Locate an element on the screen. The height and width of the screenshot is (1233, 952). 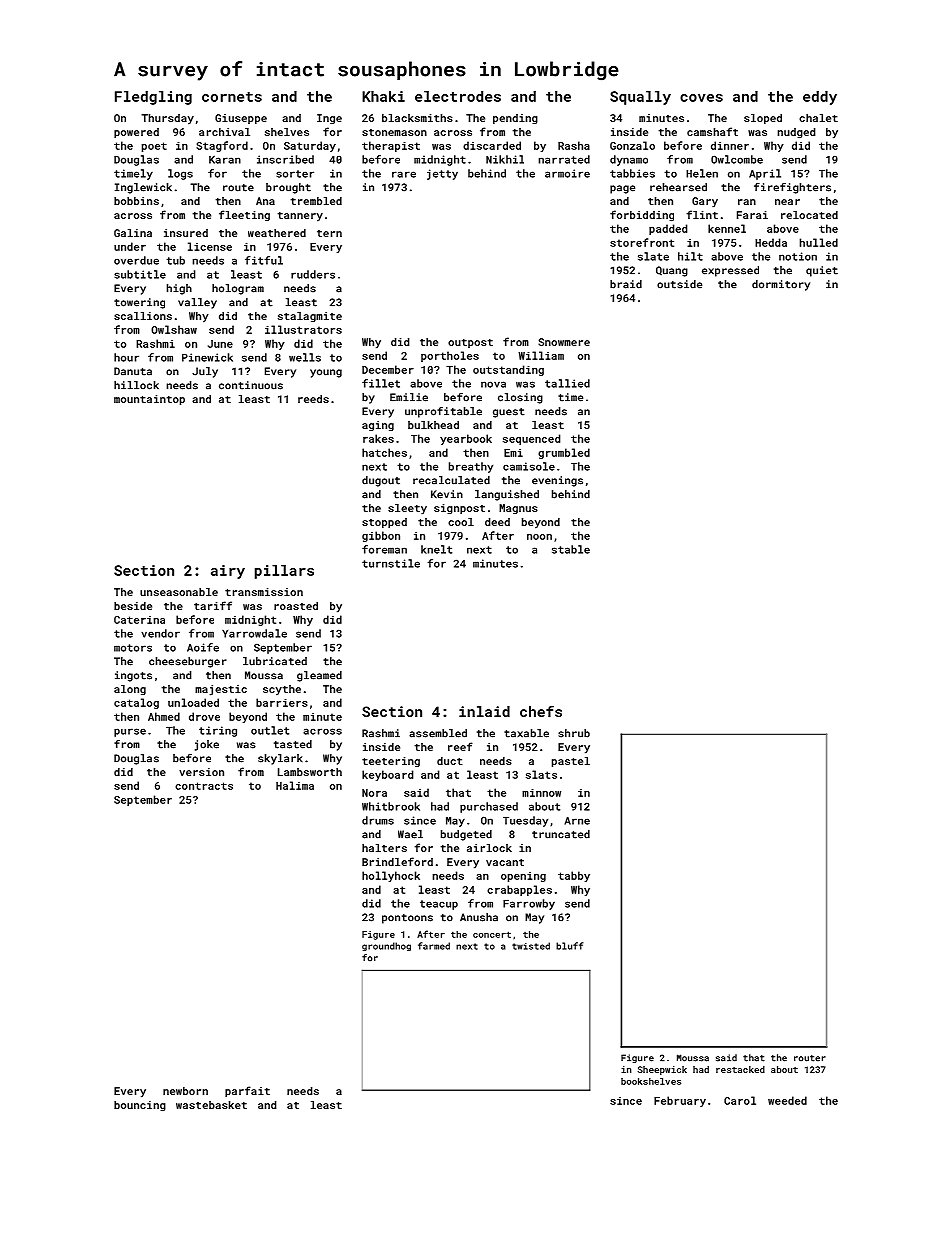
Kevin is located at coordinates (447, 494).
